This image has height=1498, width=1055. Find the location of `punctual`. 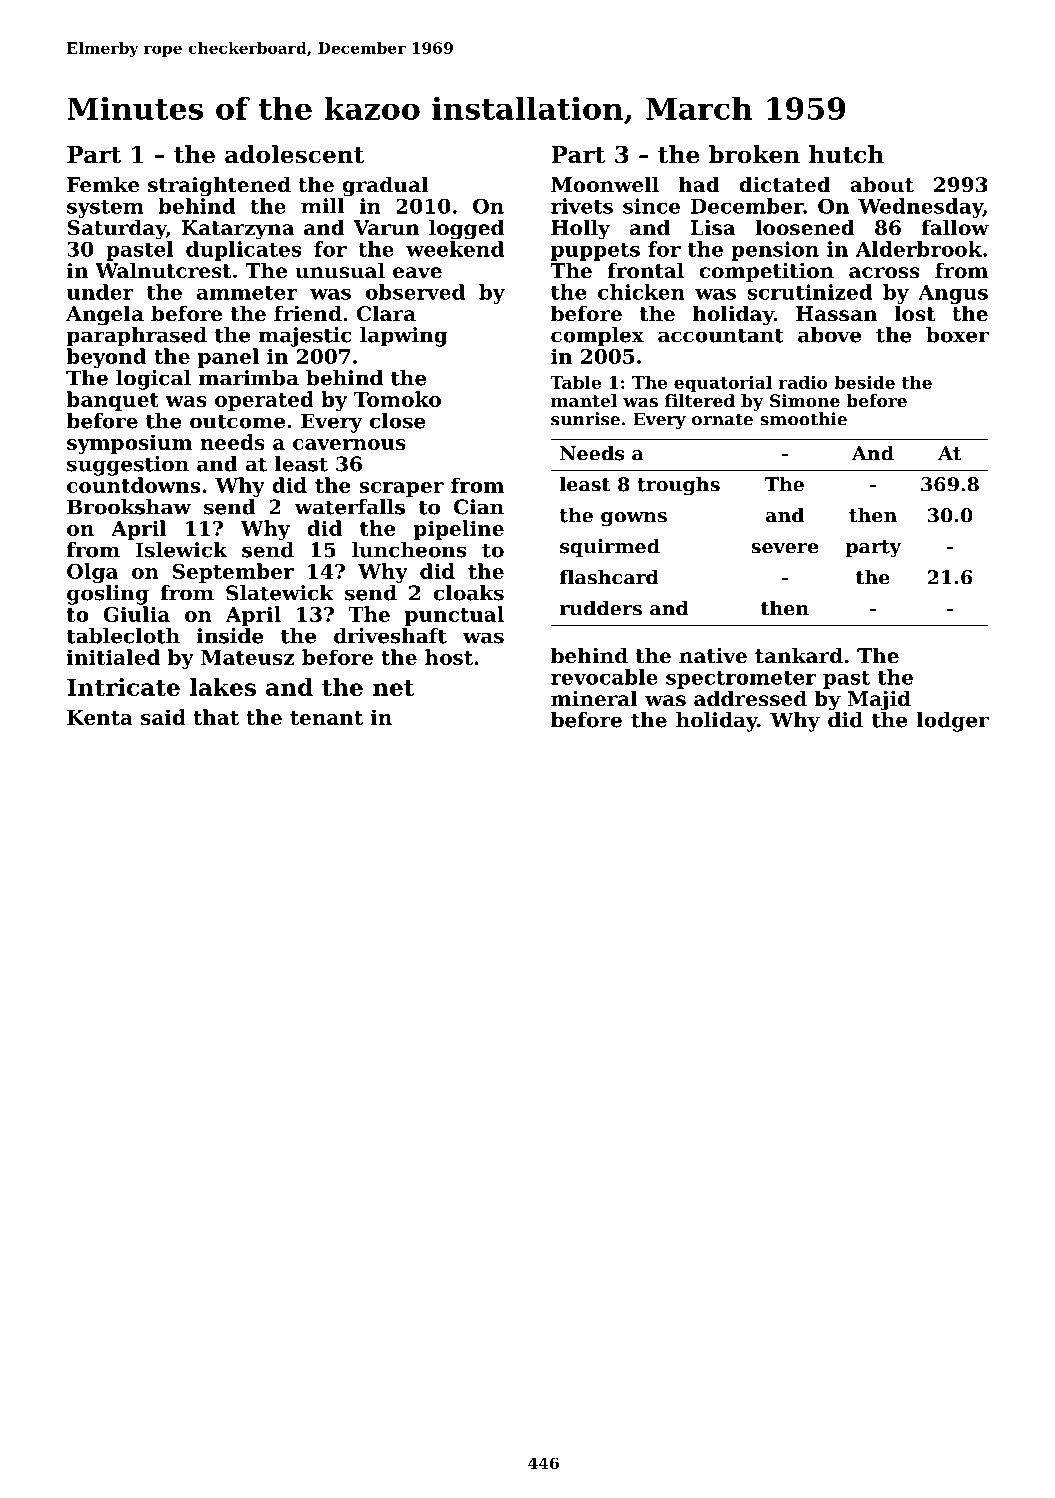

punctual is located at coordinates (454, 616).
